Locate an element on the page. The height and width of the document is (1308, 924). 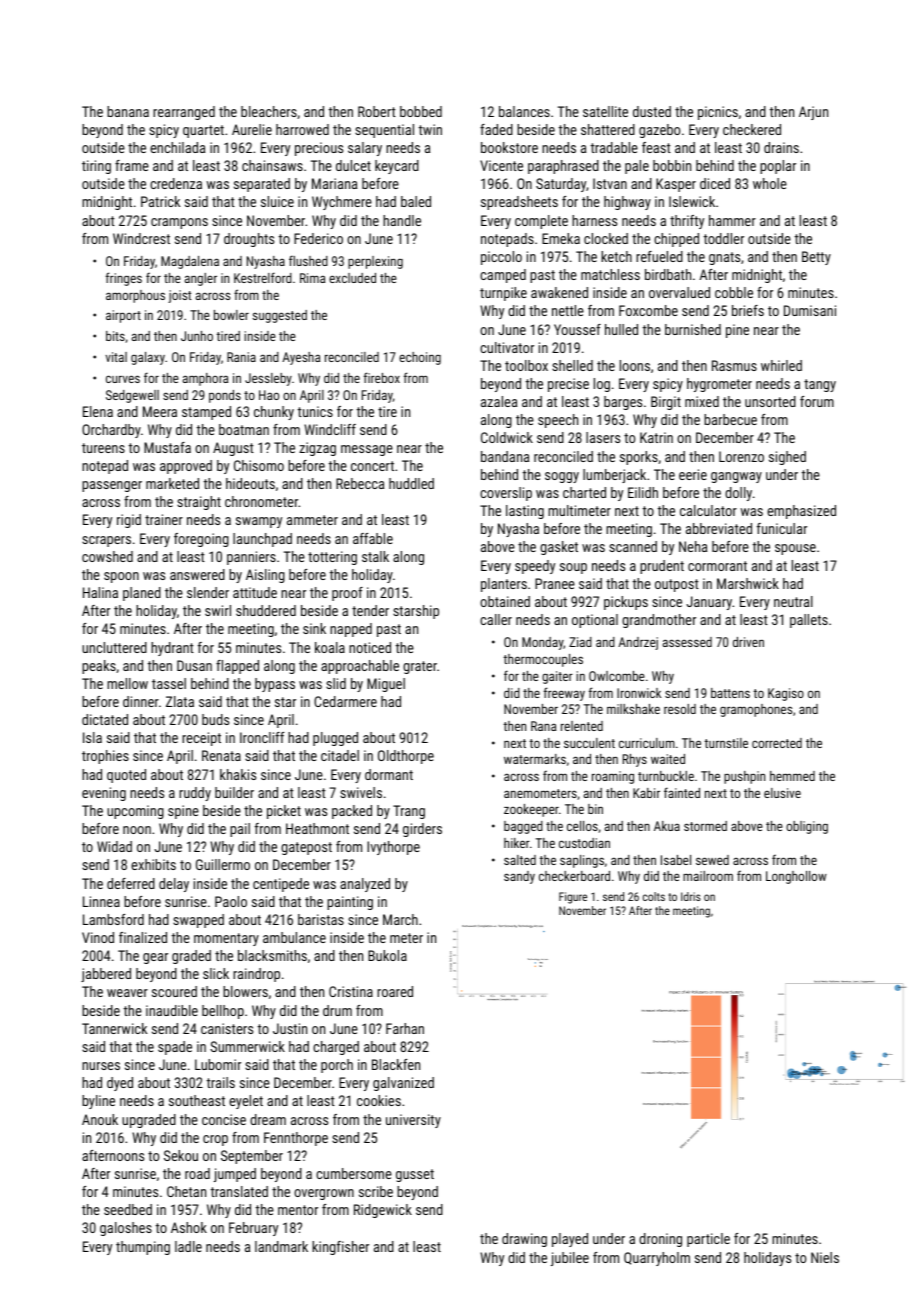
balances is located at coordinates (524, 111).
